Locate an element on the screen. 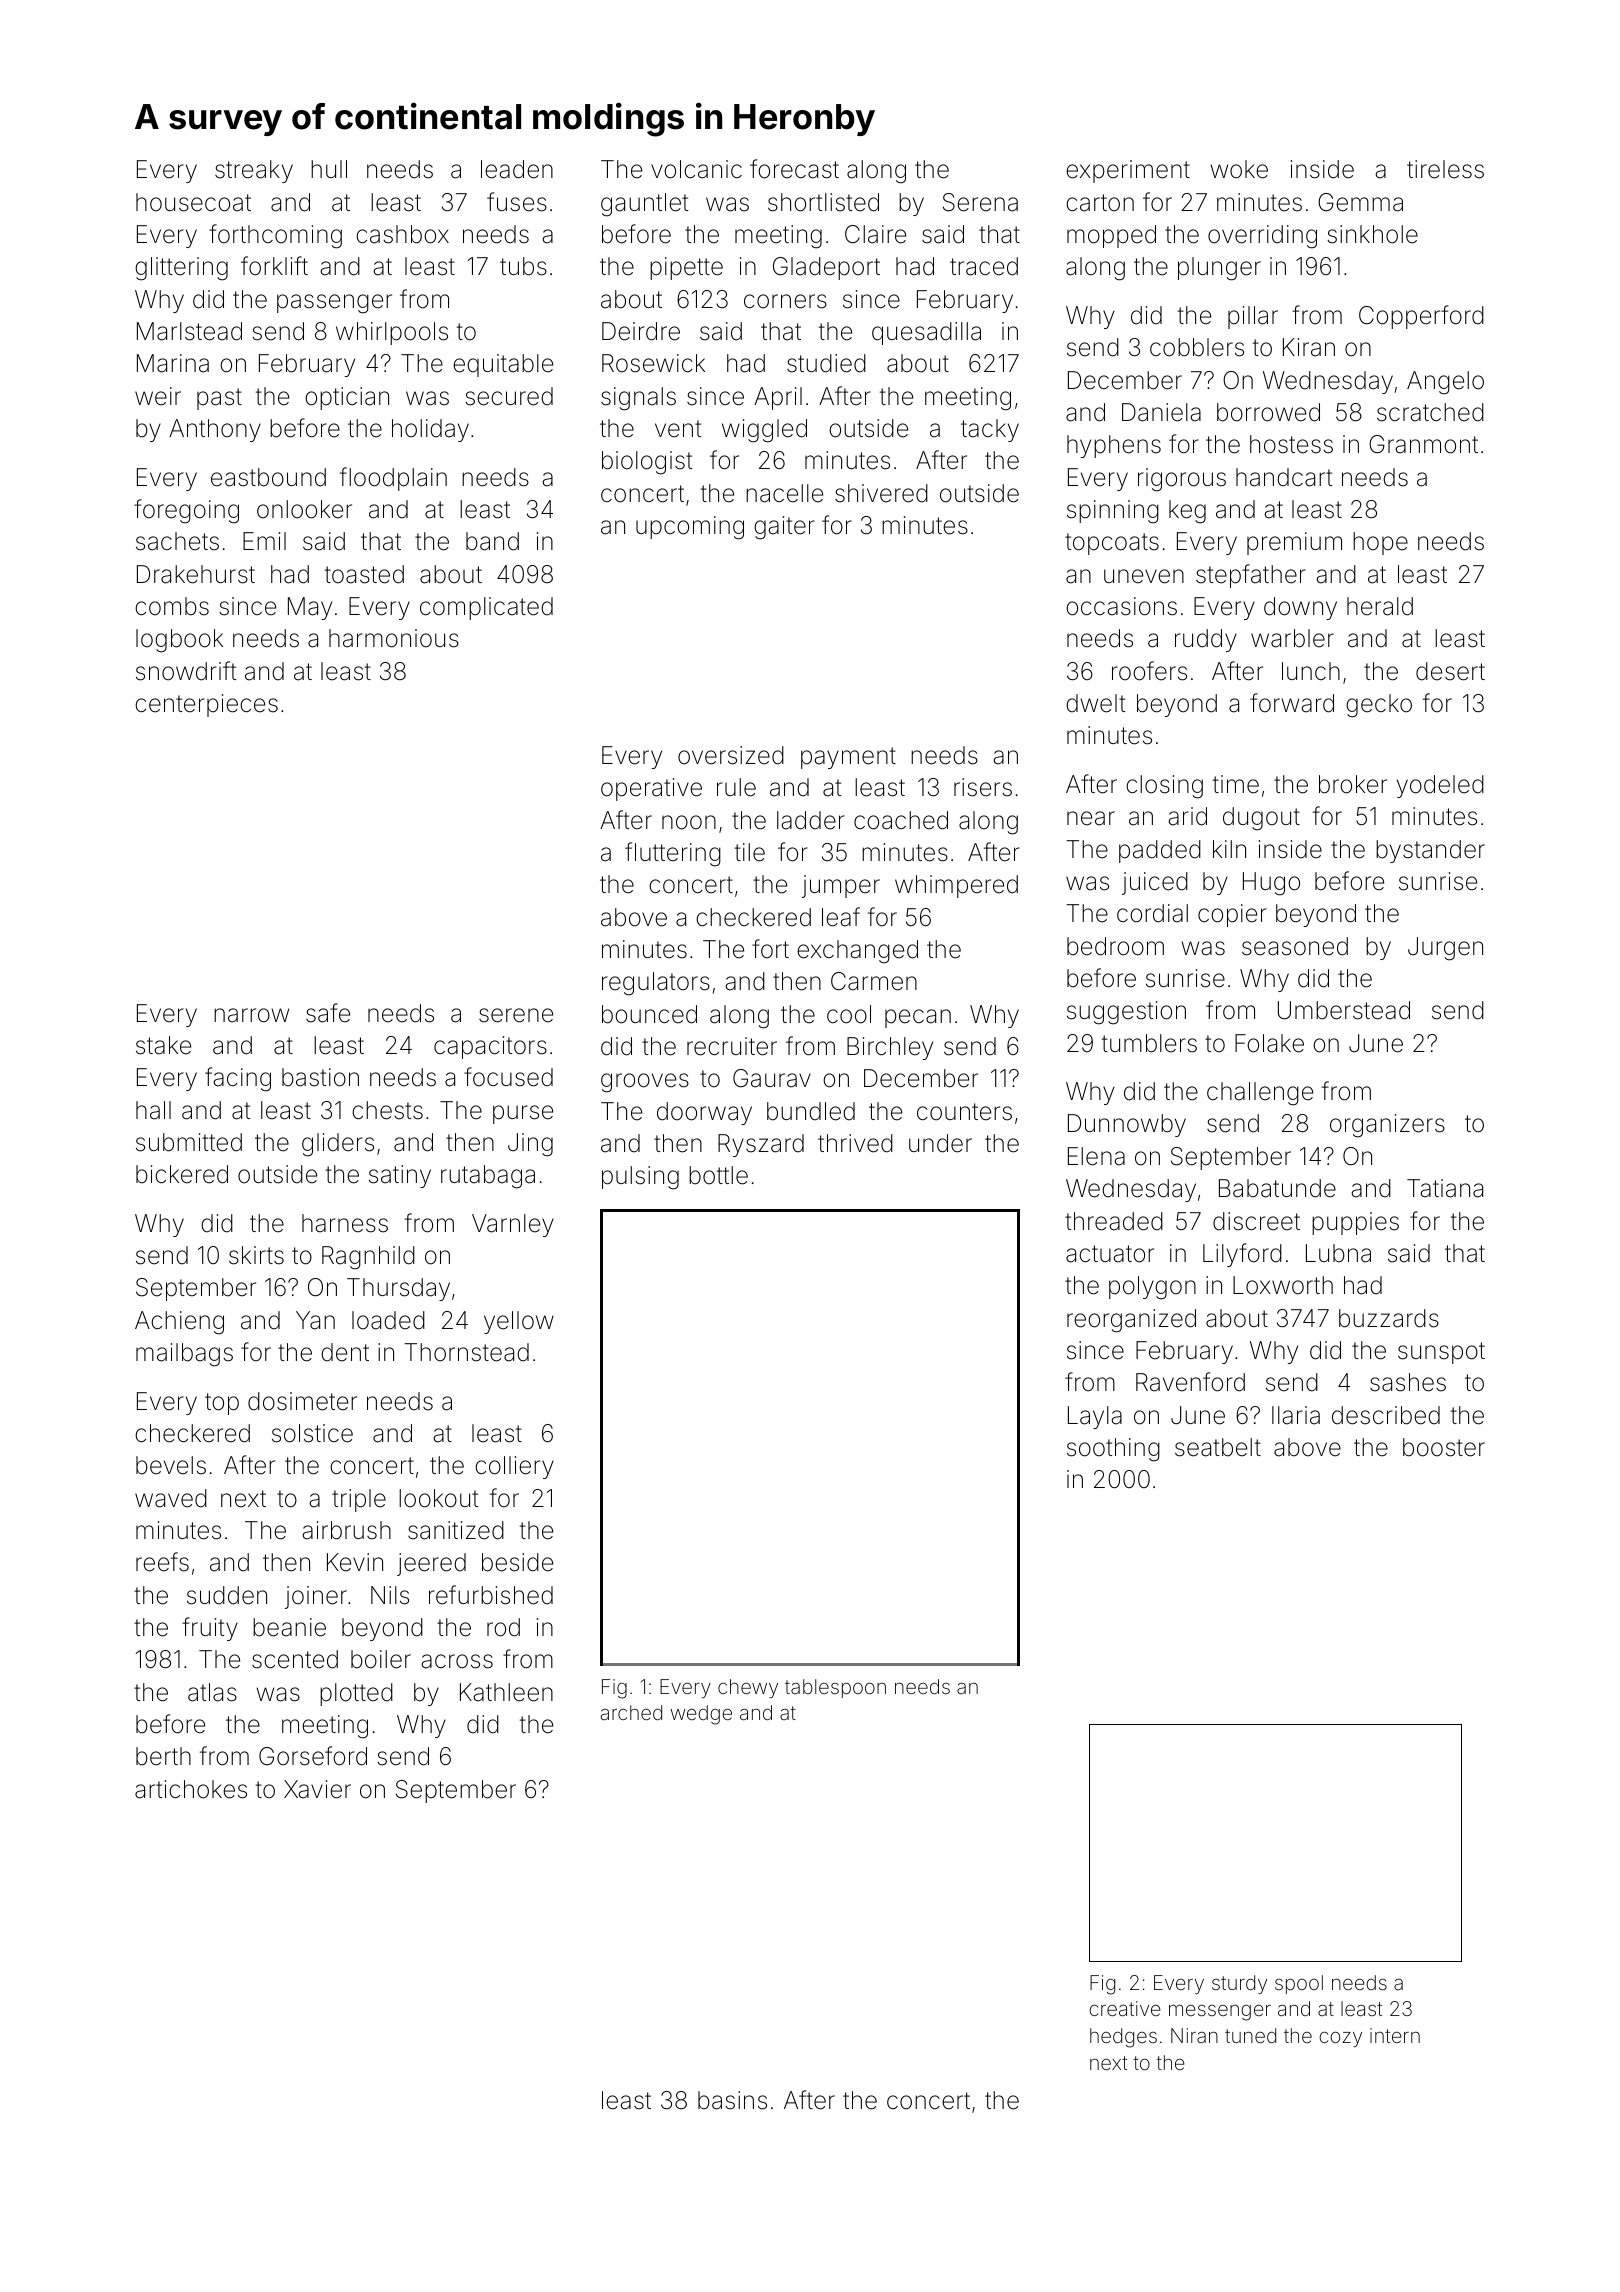 This screenshot has width=1620, height=2292. artichokes is located at coordinates (191, 1789).
